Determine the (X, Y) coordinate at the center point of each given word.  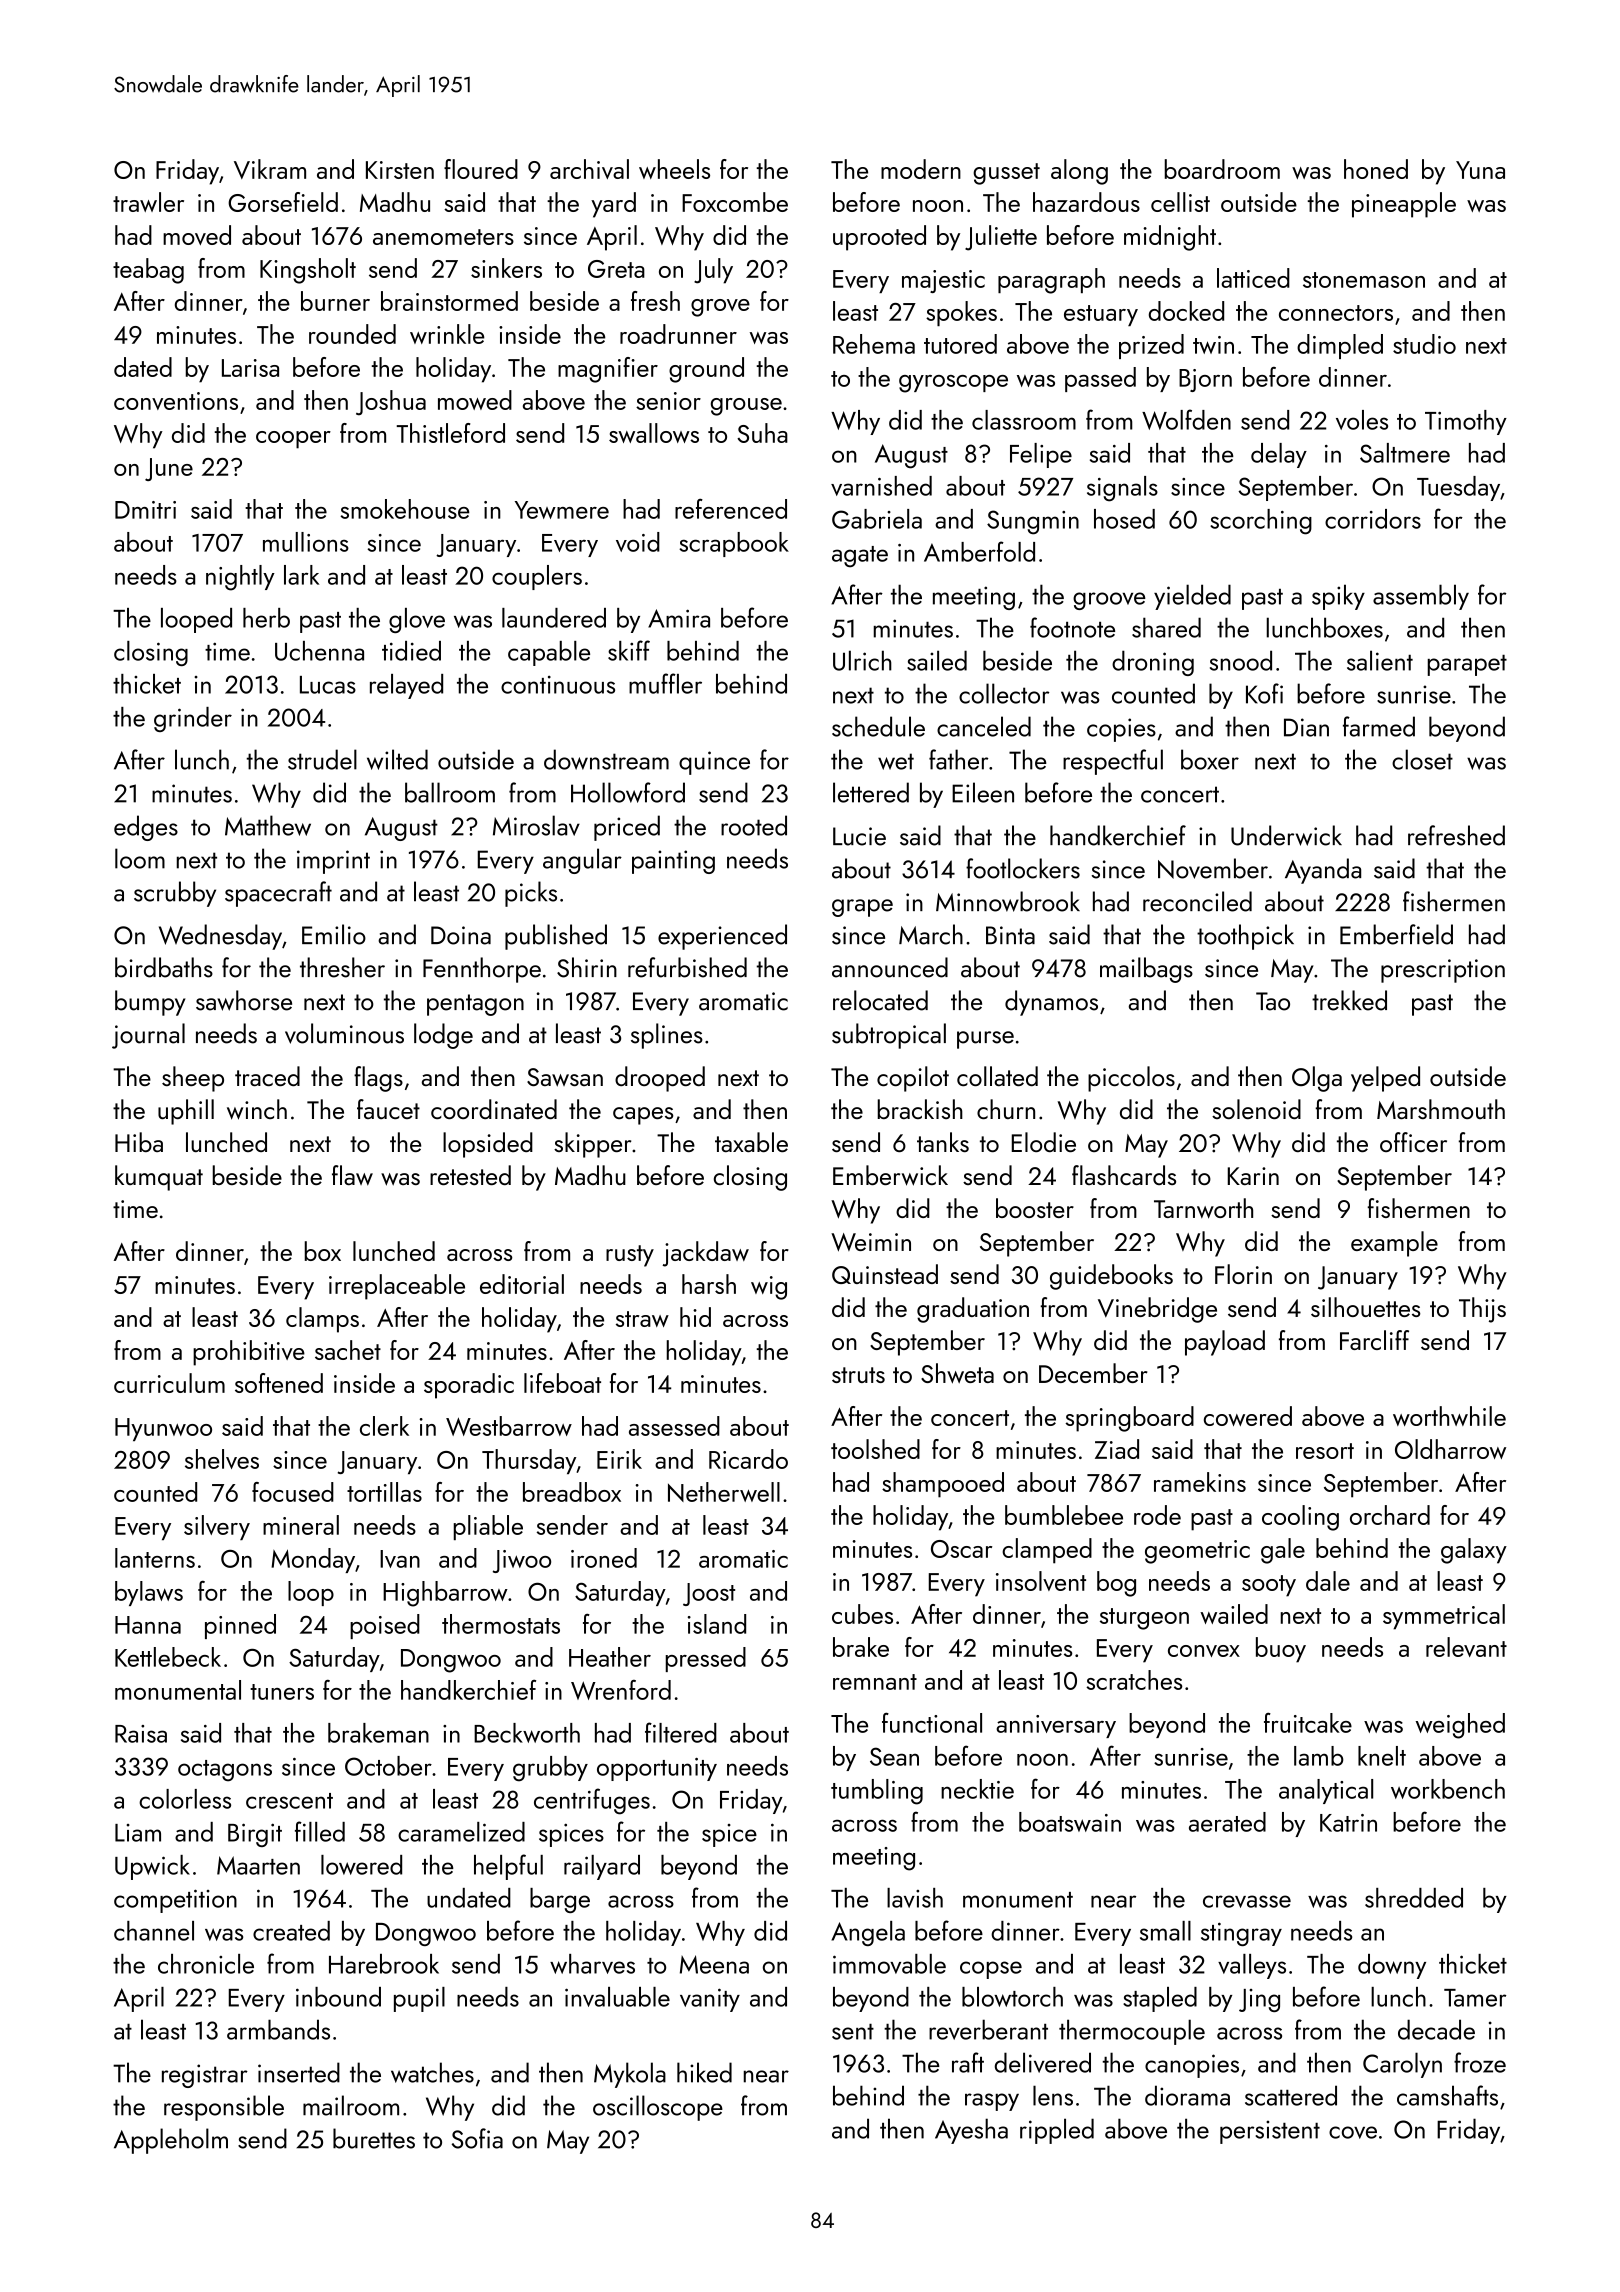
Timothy (1466, 422)
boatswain (1070, 1822)
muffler (665, 683)
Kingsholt (308, 271)
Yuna (1480, 170)
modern (921, 169)
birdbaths (164, 967)
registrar (205, 2076)
